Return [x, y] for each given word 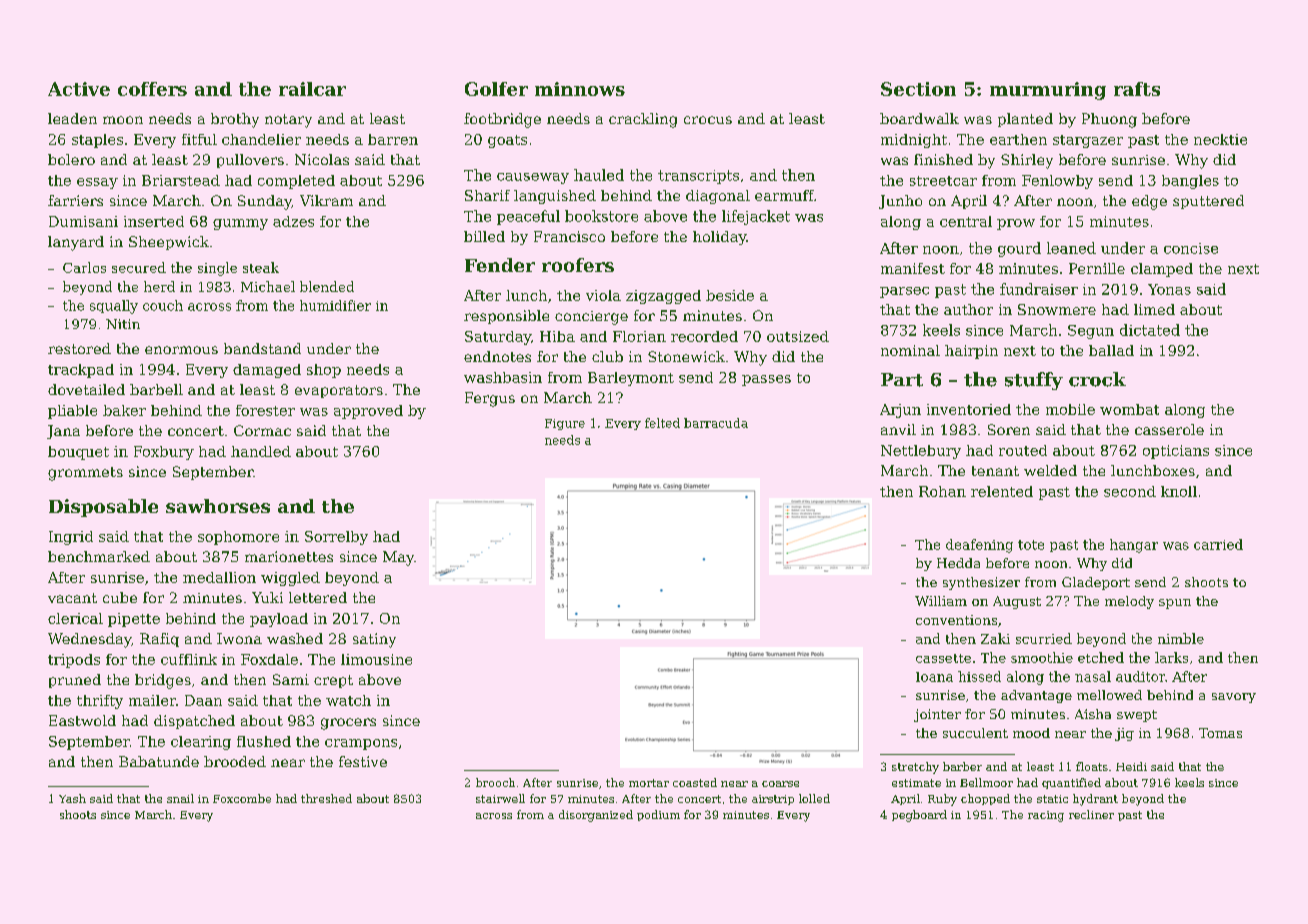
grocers [348, 724]
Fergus [490, 399]
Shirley [1027, 161]
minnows [580, 89]
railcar [312, 89]
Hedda [958, 563]
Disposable [103, 508]
